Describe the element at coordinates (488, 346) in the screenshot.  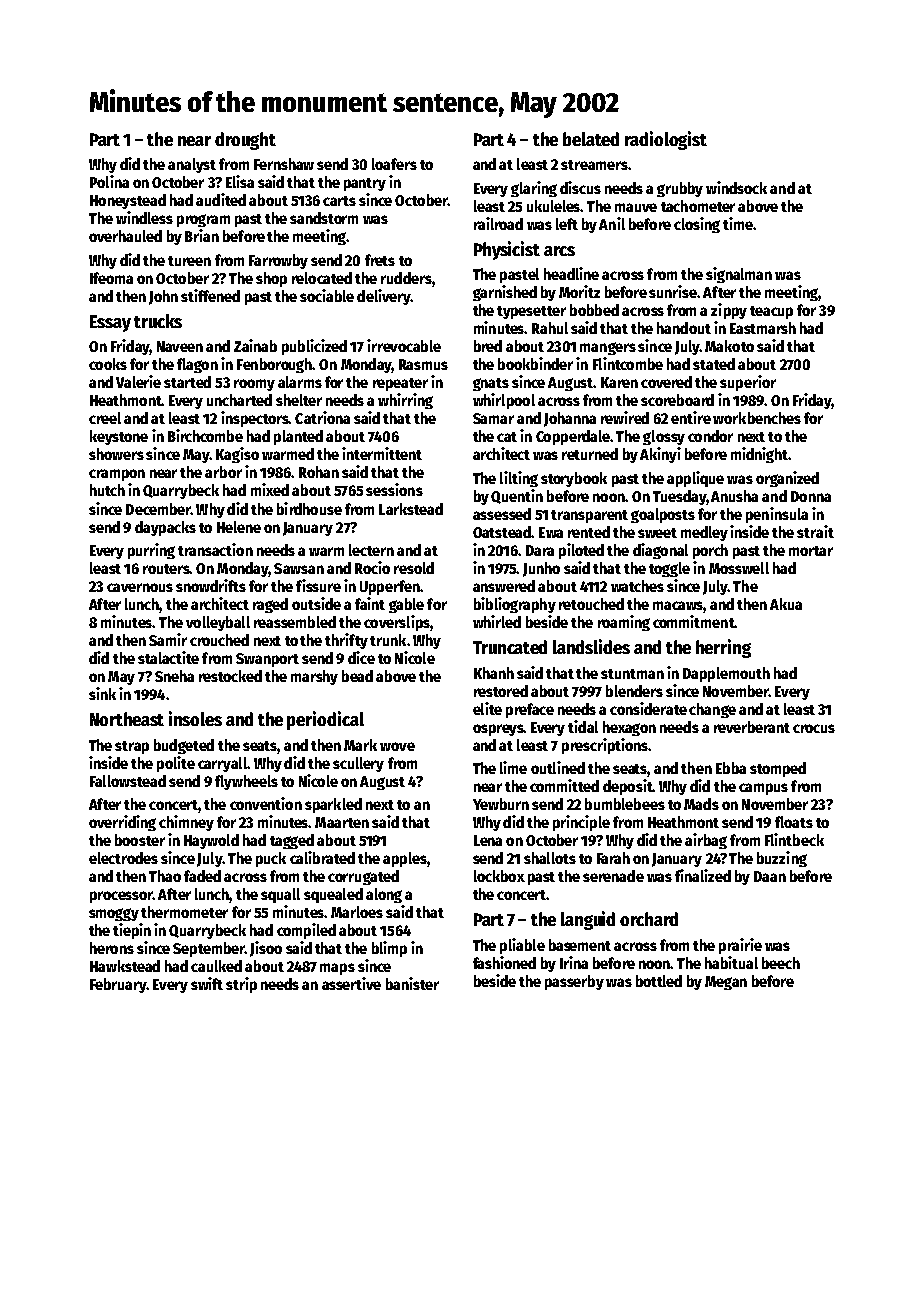
I see `bred` at that location.
